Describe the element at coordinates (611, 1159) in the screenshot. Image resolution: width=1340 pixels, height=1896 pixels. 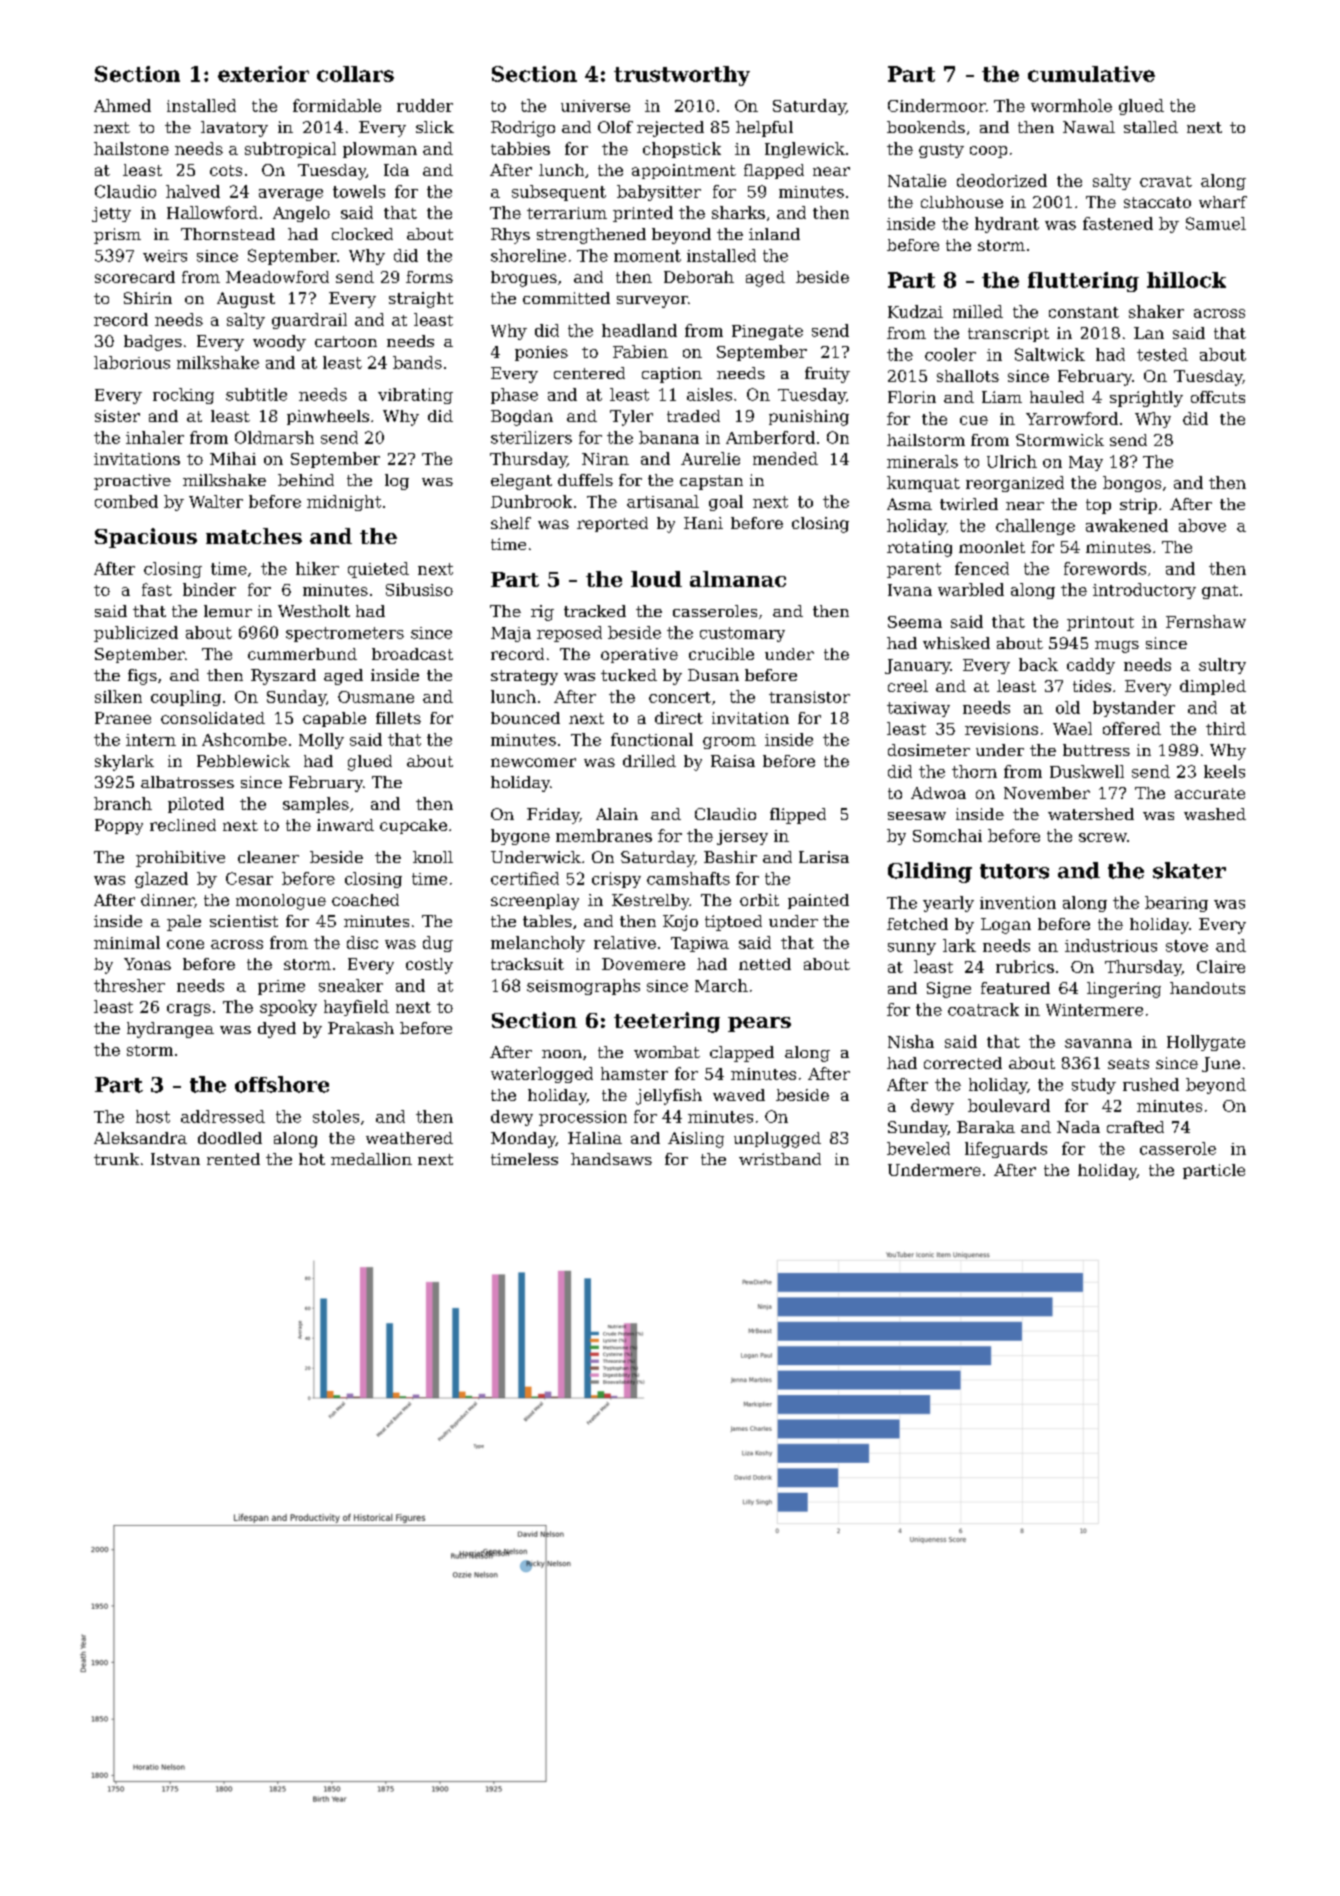
I see `handsaws` at that location.
